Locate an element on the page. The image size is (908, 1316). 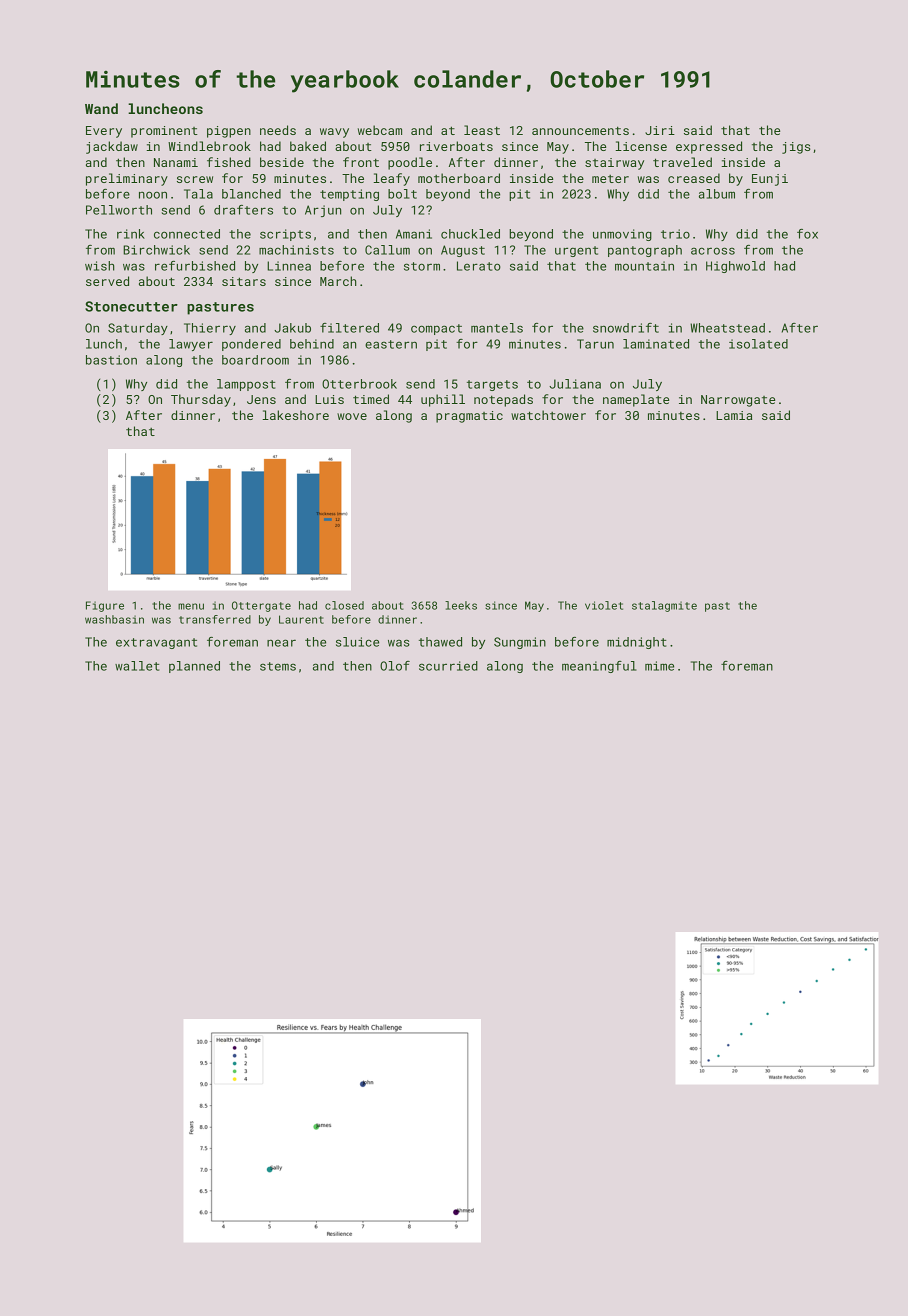
lakeshore is located at coordinates (295, 415).
